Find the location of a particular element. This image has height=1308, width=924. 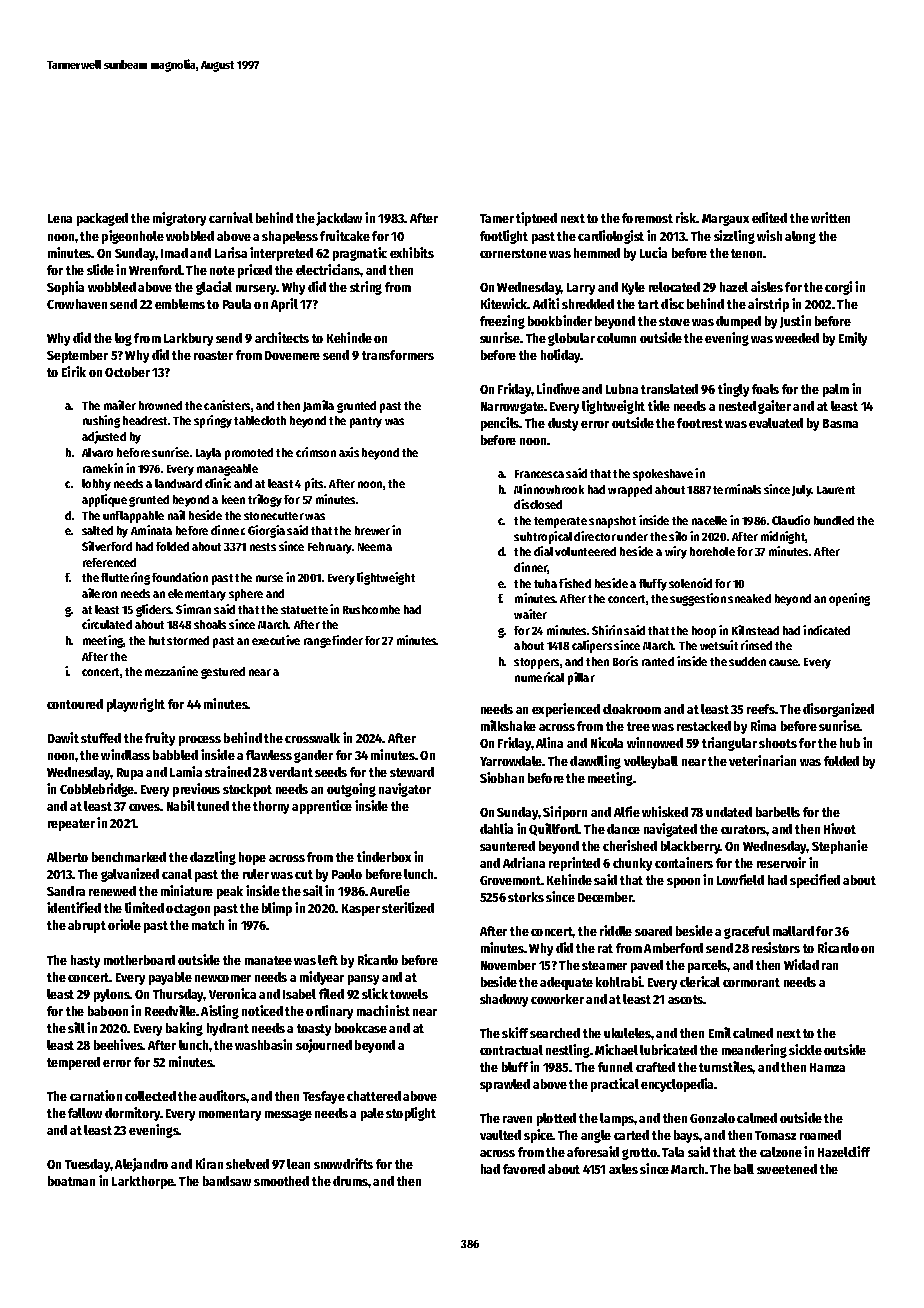

Alina is located at coordinates (549, 742).
